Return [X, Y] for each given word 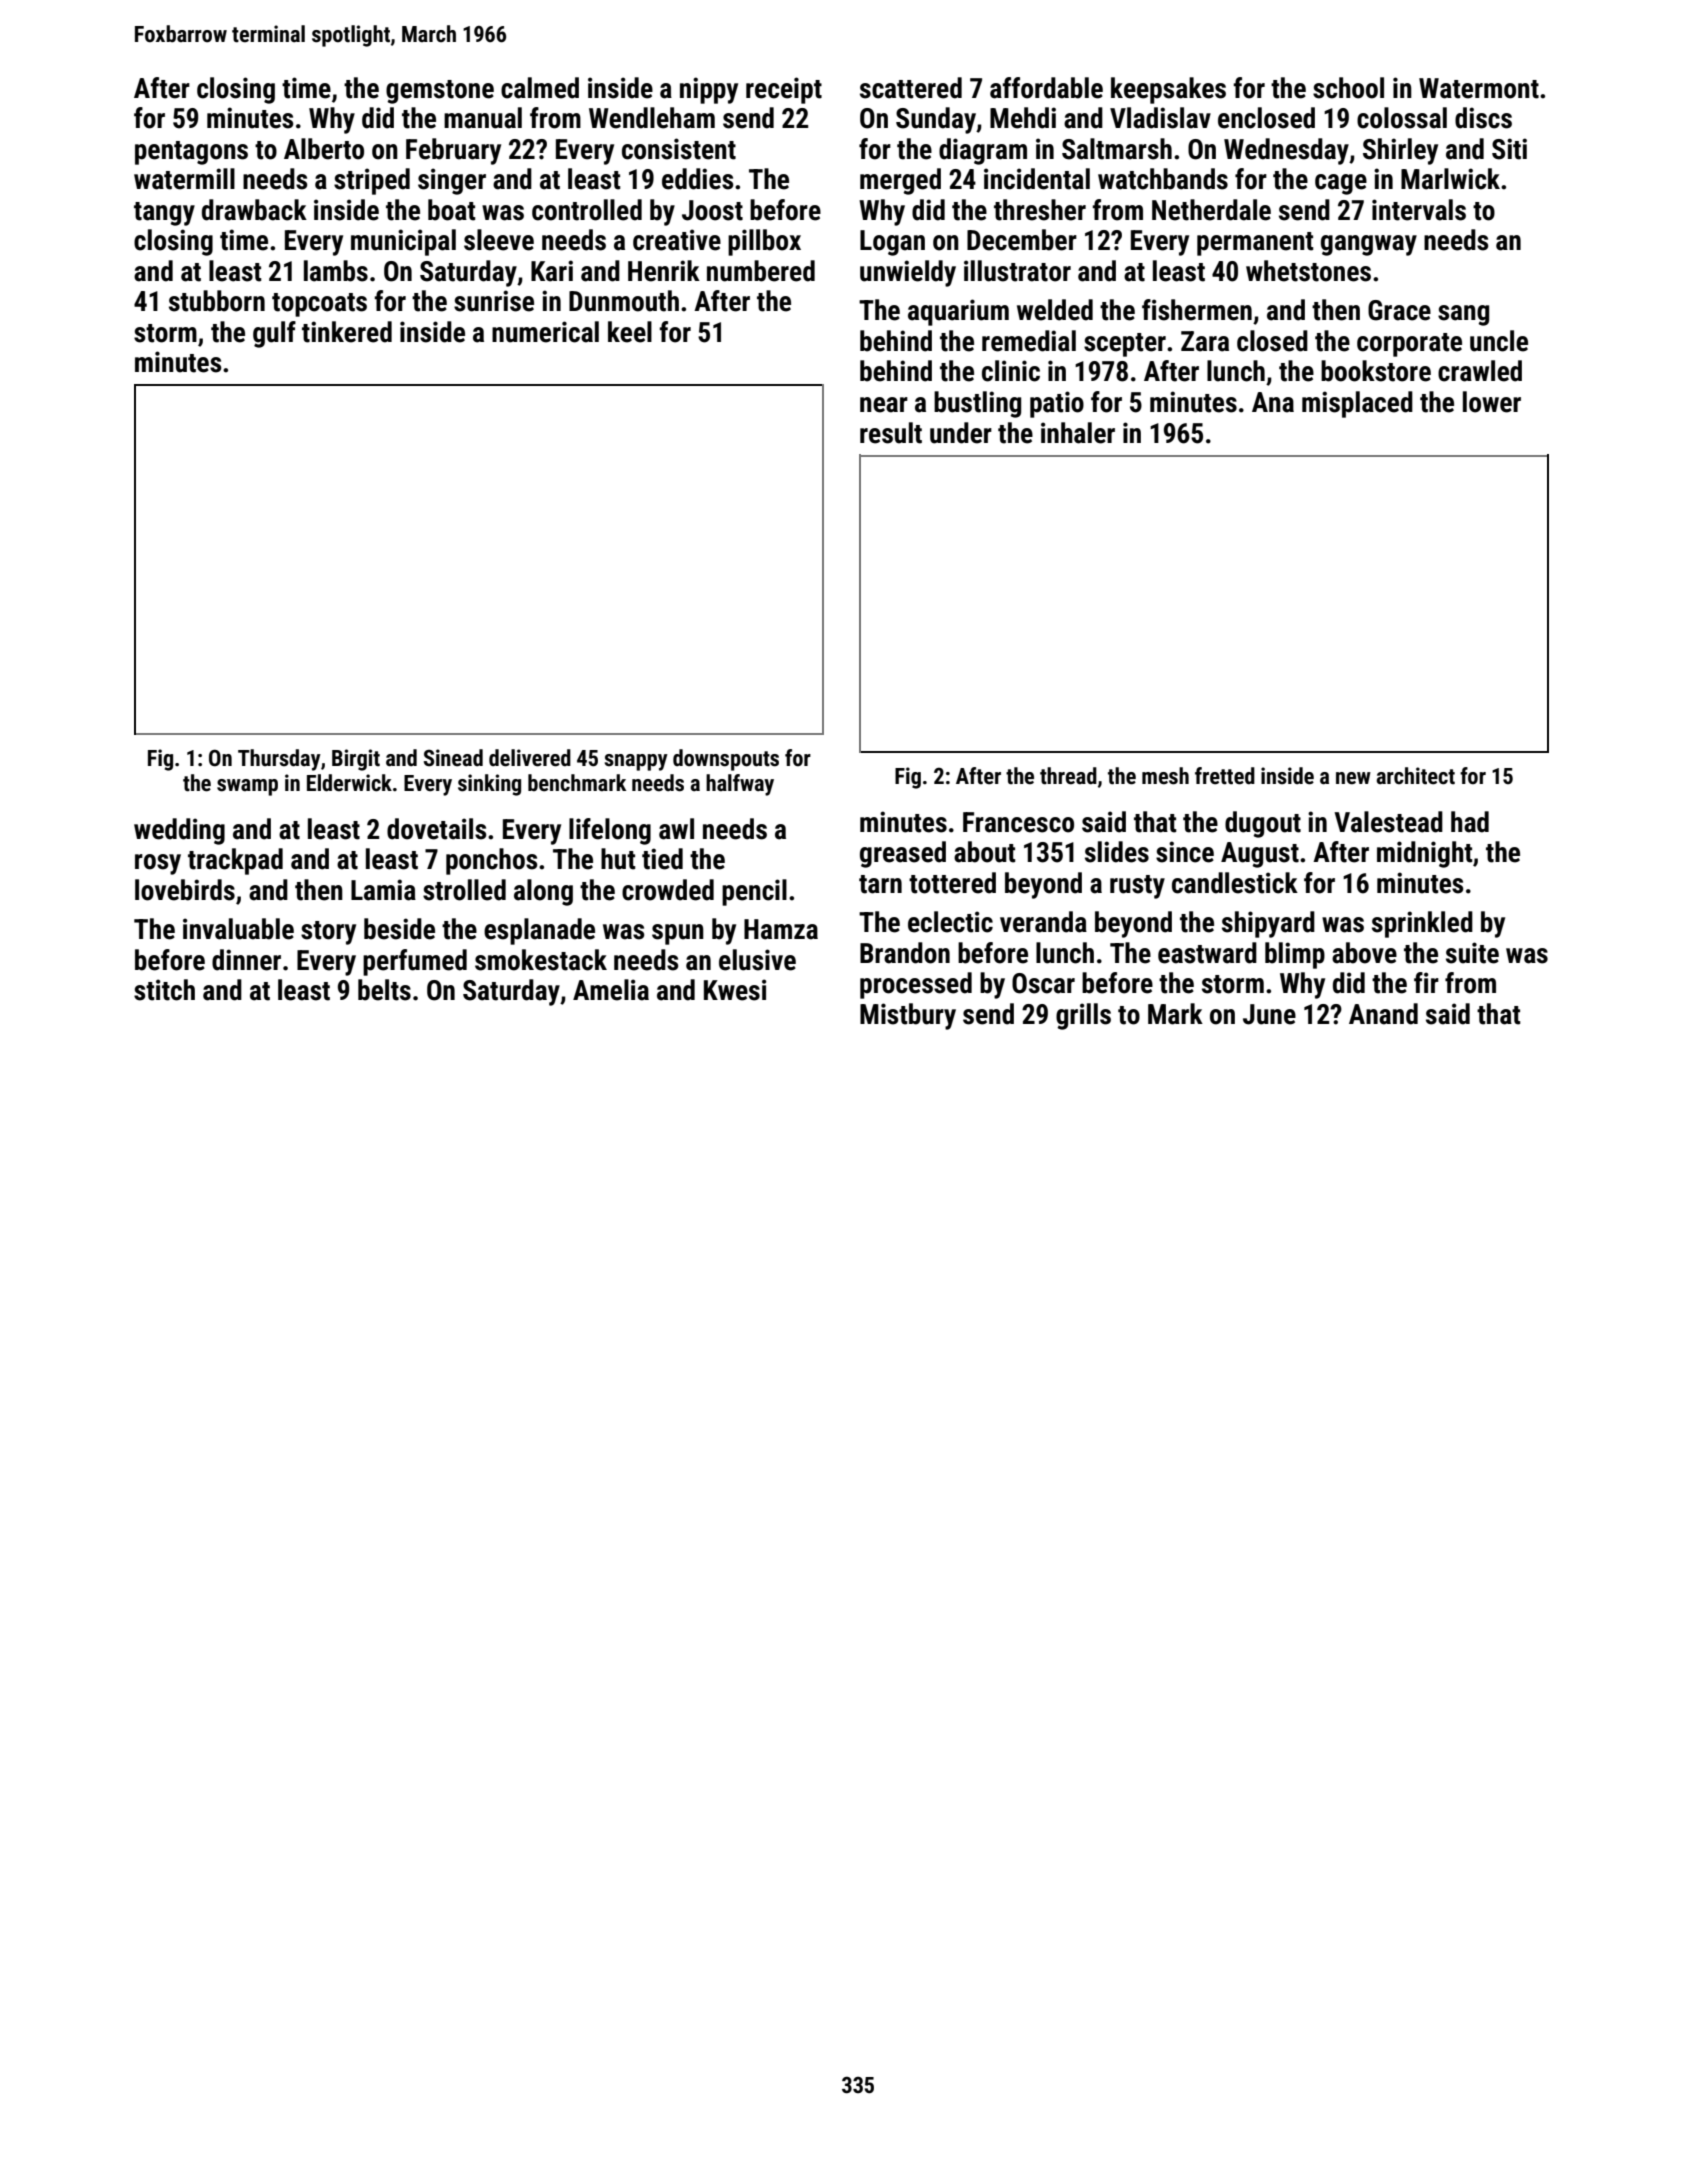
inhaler [1078, 433]
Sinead [453, 758]
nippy [709, 90]
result [891, 433]
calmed [540, 88]
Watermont [1479, 88]
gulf [274, 334]
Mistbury [908, 1016]
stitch [164, 990]
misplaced [1357, 404]
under [961, 433]
